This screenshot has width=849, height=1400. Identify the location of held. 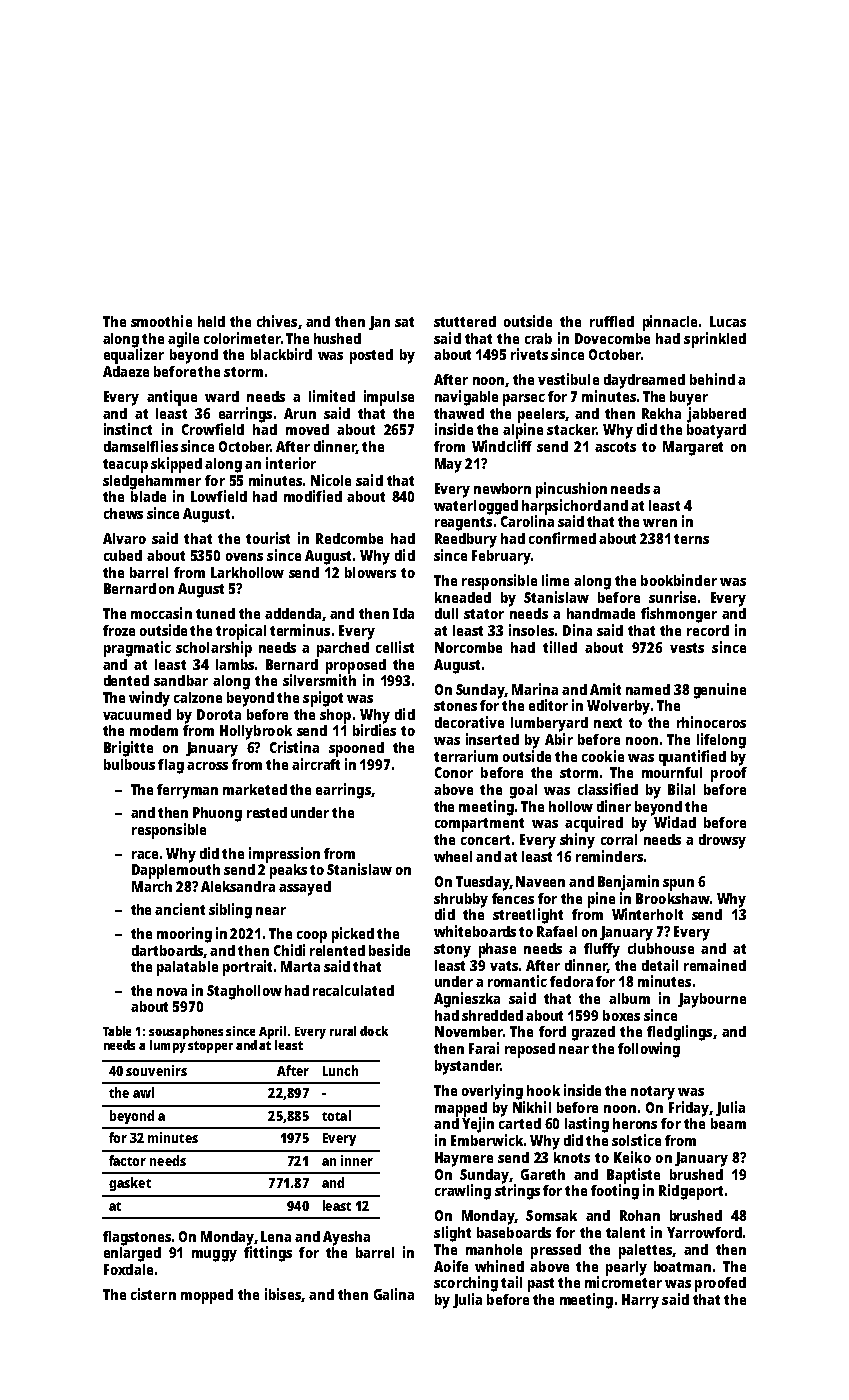
(211, 321).
